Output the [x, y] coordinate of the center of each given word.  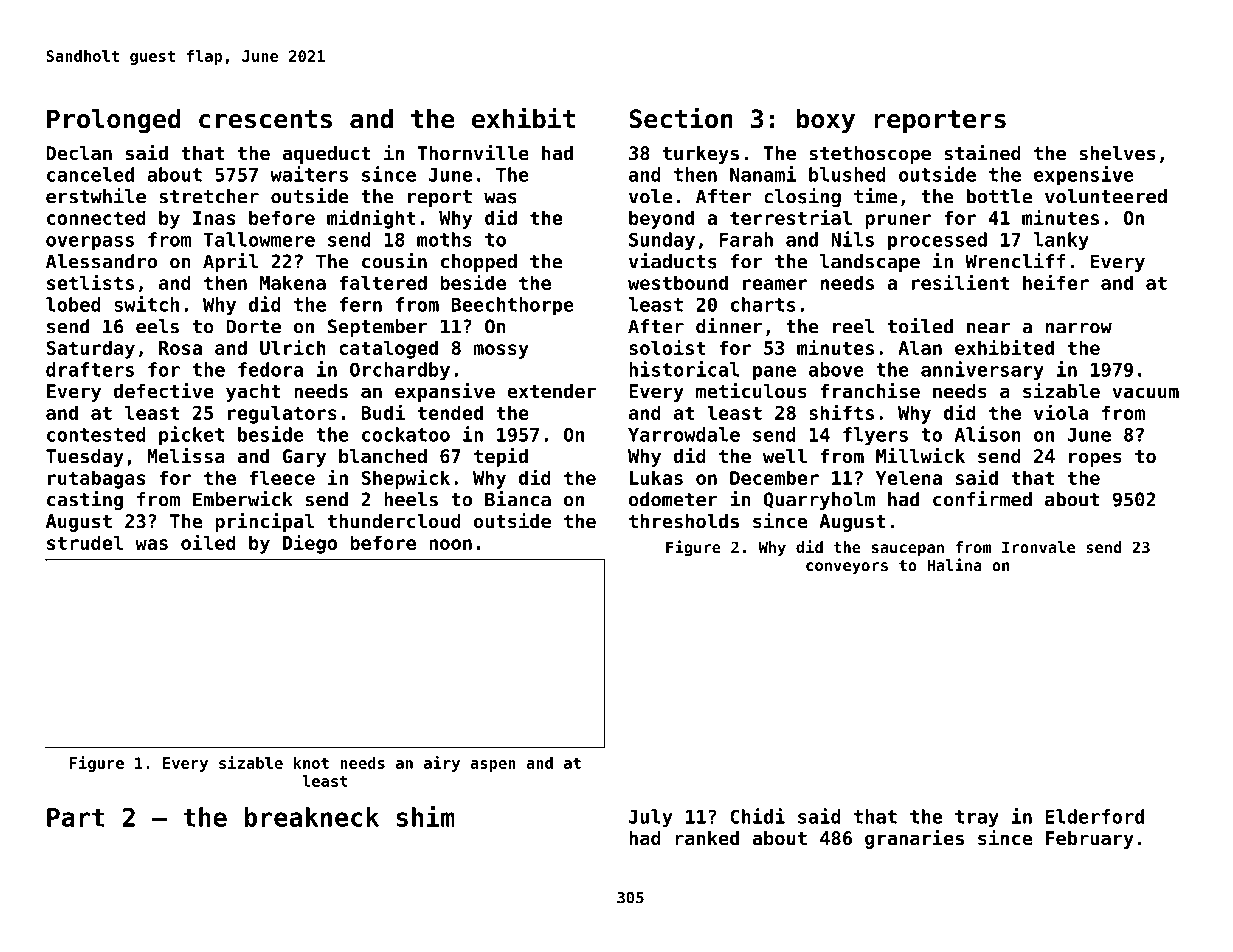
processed [937, 241]
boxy [826, 121]
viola [1061, 412]
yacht [253, 393]
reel [853, 326]
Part [75, 817]
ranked [707, 838]
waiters [309, 174]
